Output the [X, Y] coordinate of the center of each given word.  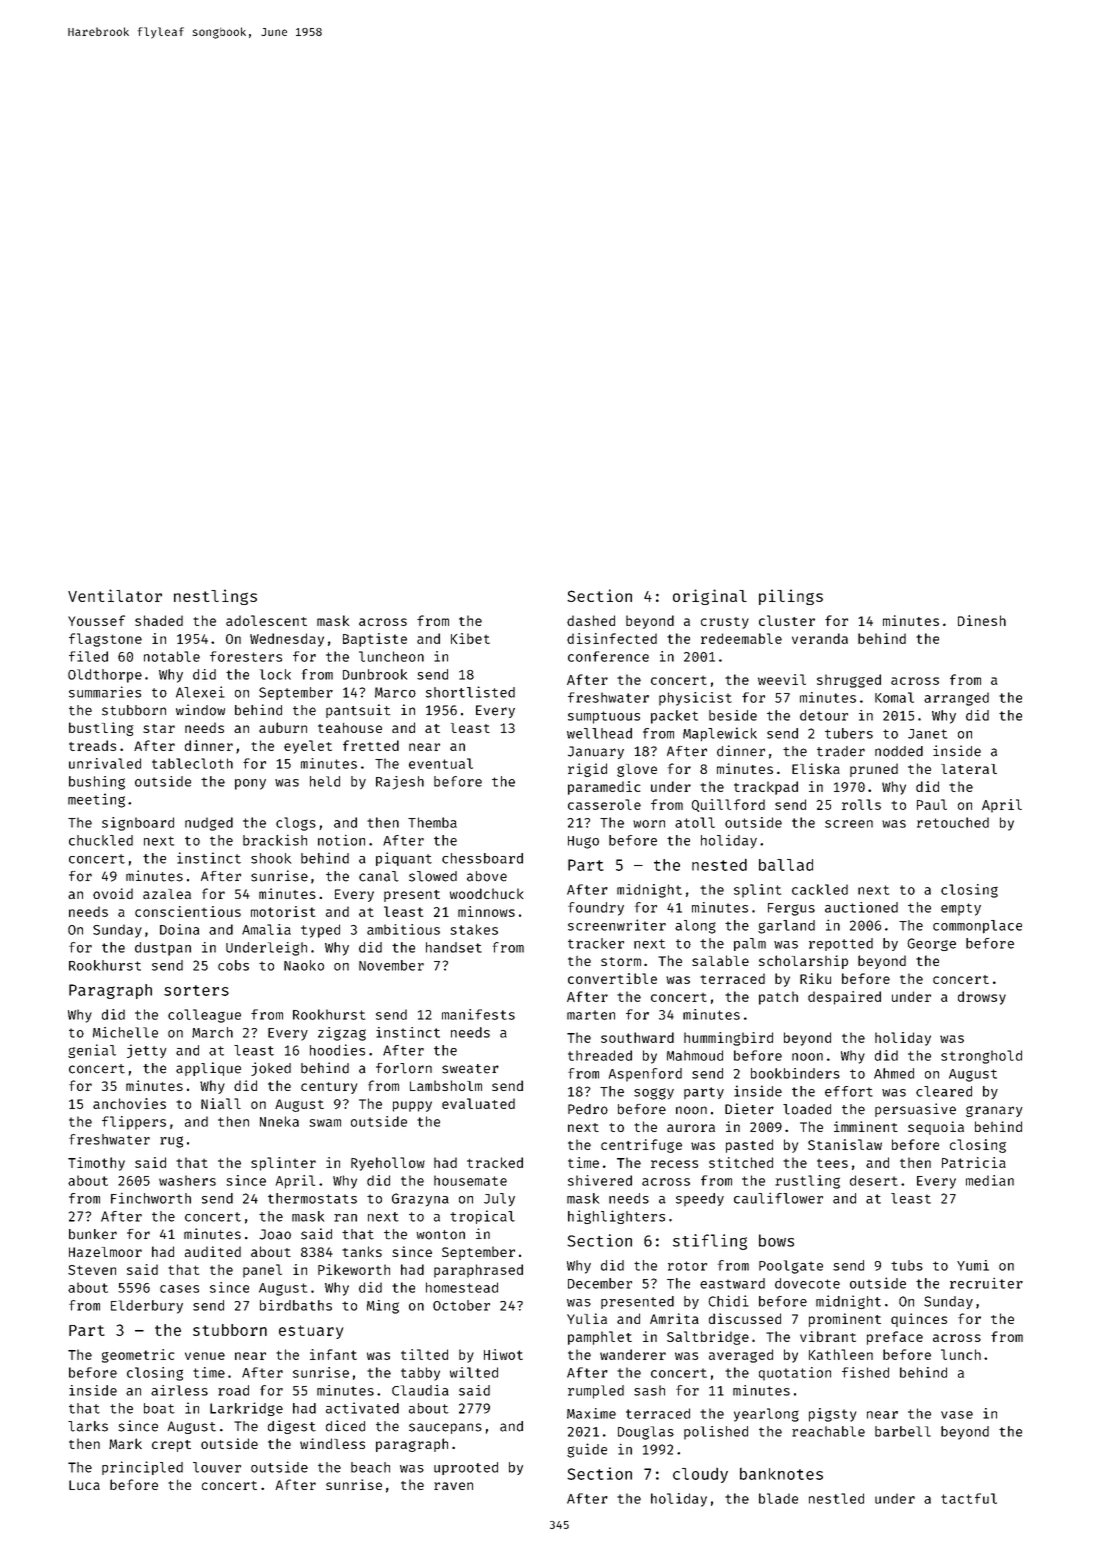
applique [208, 1069]
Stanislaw [845, 1144]
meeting [96, 800]
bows [776, 1240]
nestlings [215, 597]
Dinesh [982, 620]
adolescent [266, 620]
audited [213, 1251]
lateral [969, 769]
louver [217, 1467]
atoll [695, 822]
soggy [654, 1094]
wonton [440, 1235]
